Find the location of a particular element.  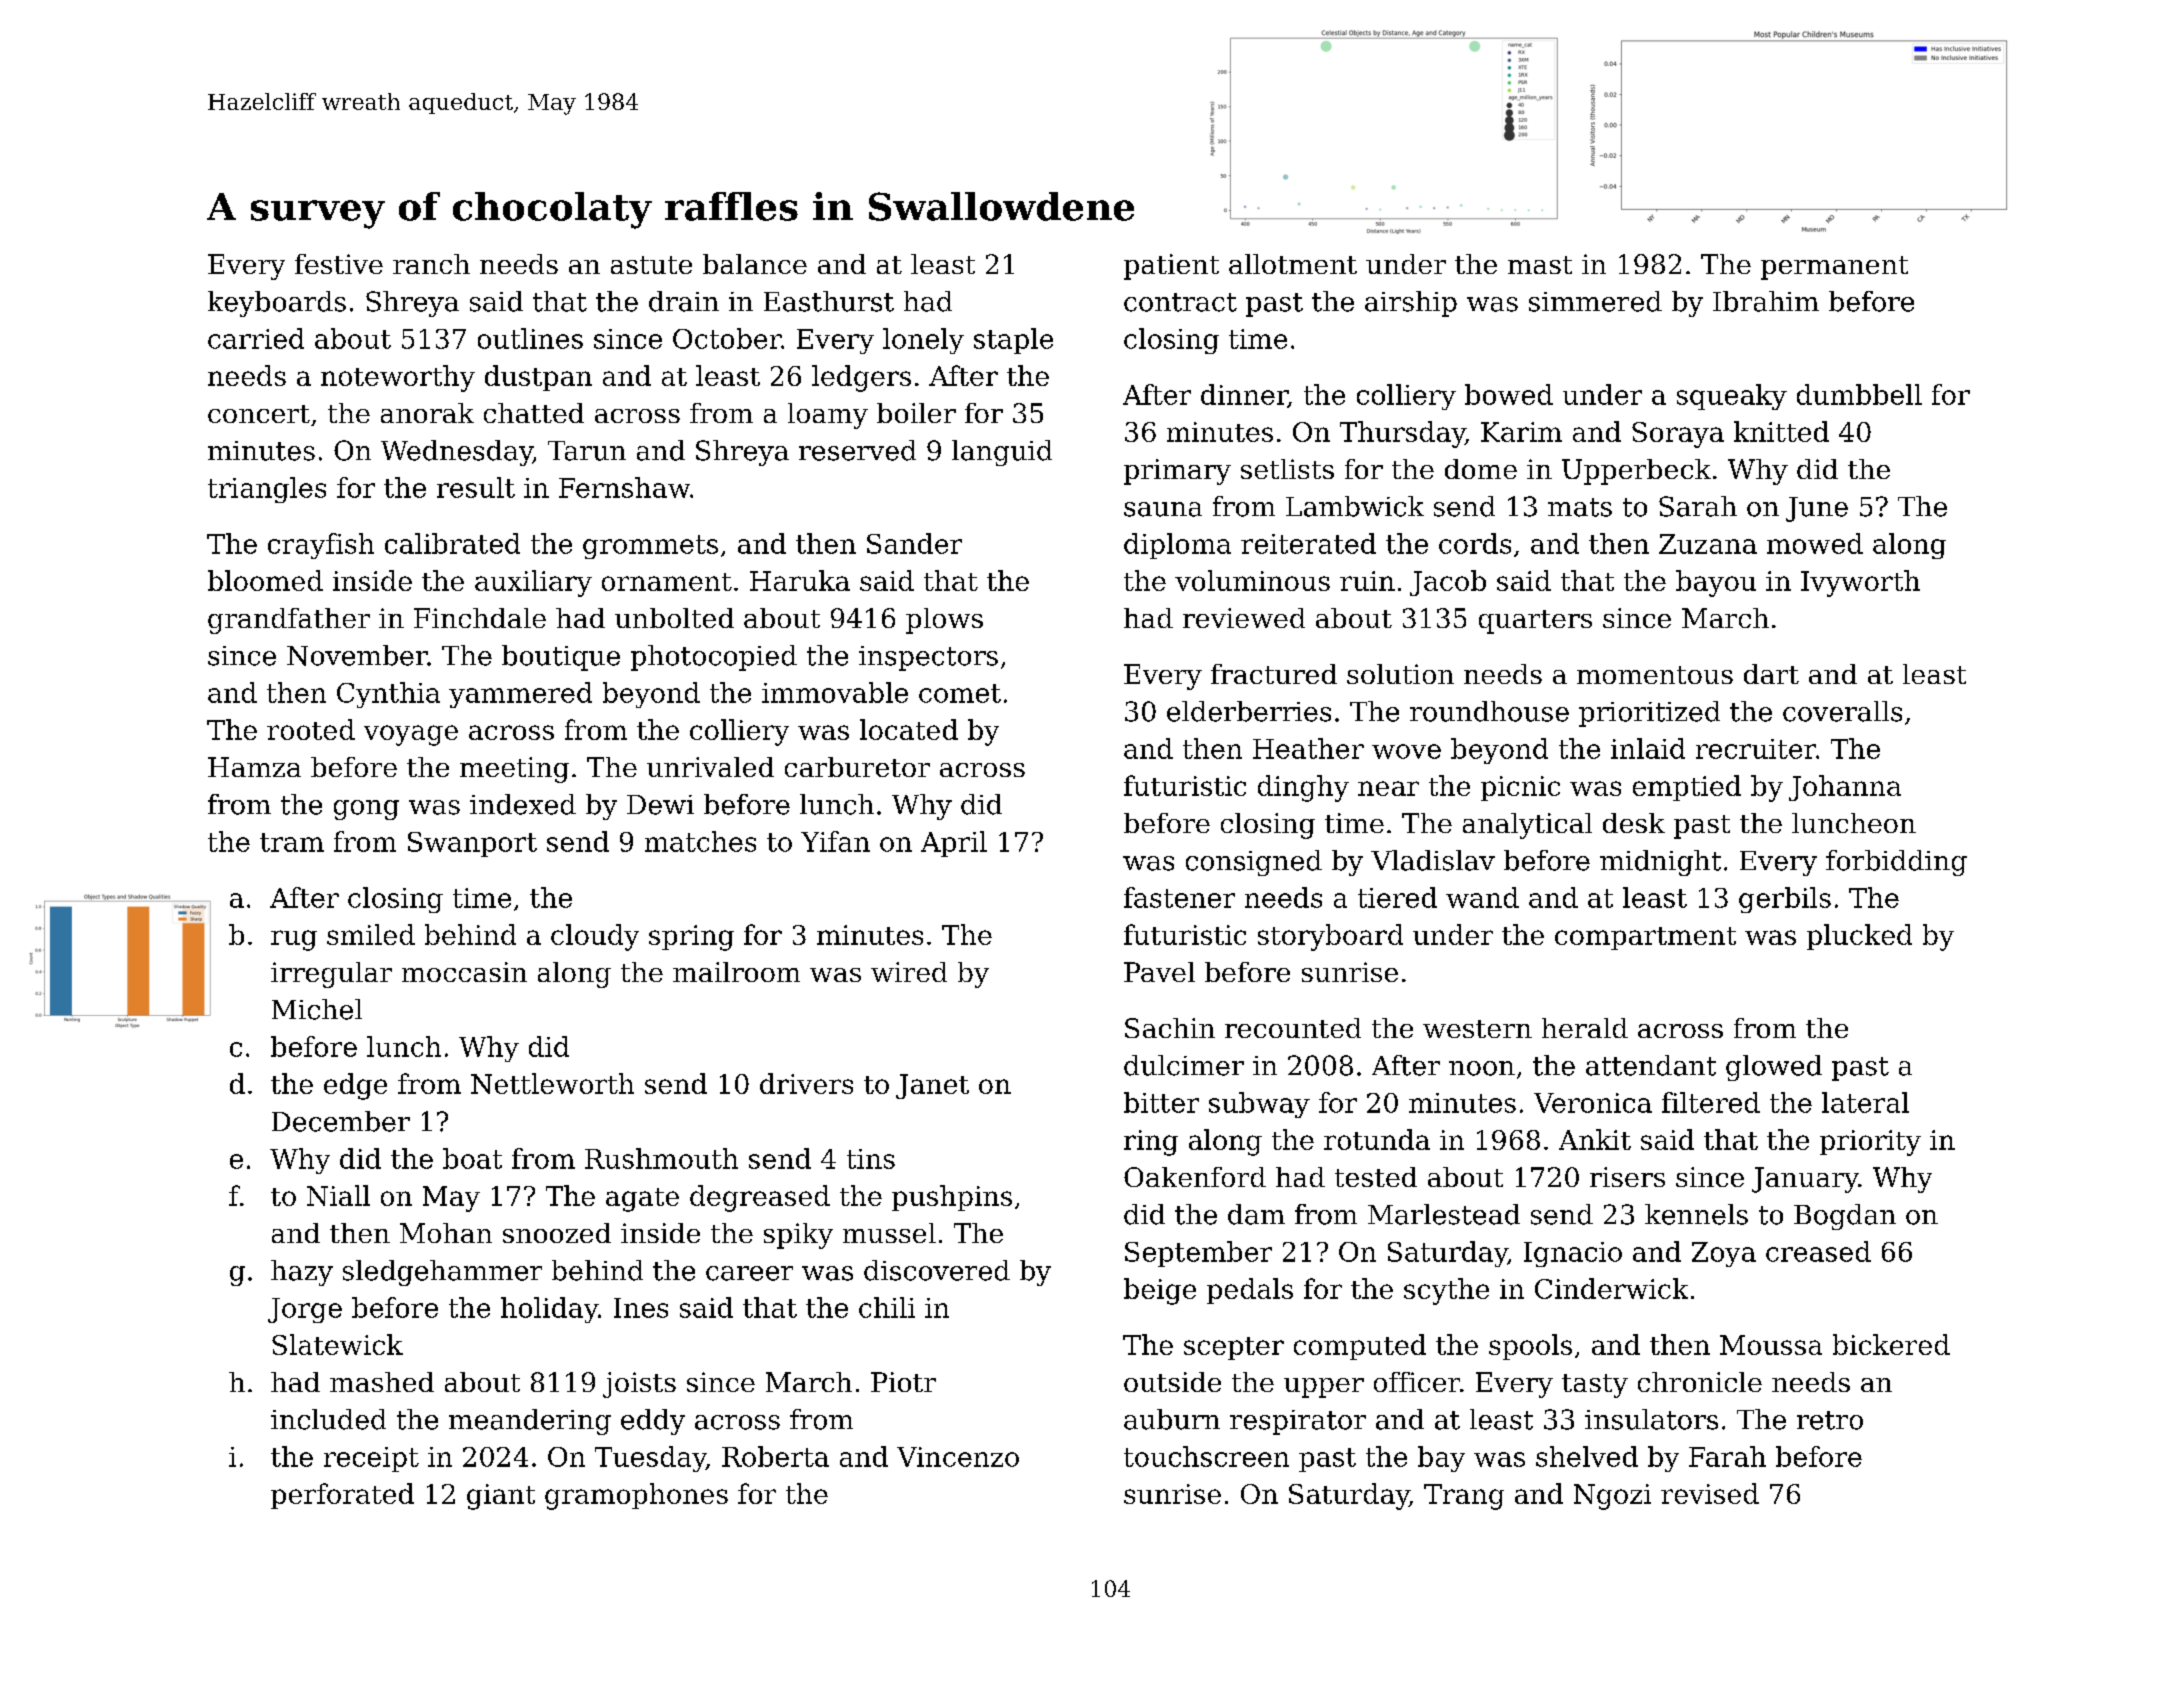

permanent is located at coordinates (1834, 268).
